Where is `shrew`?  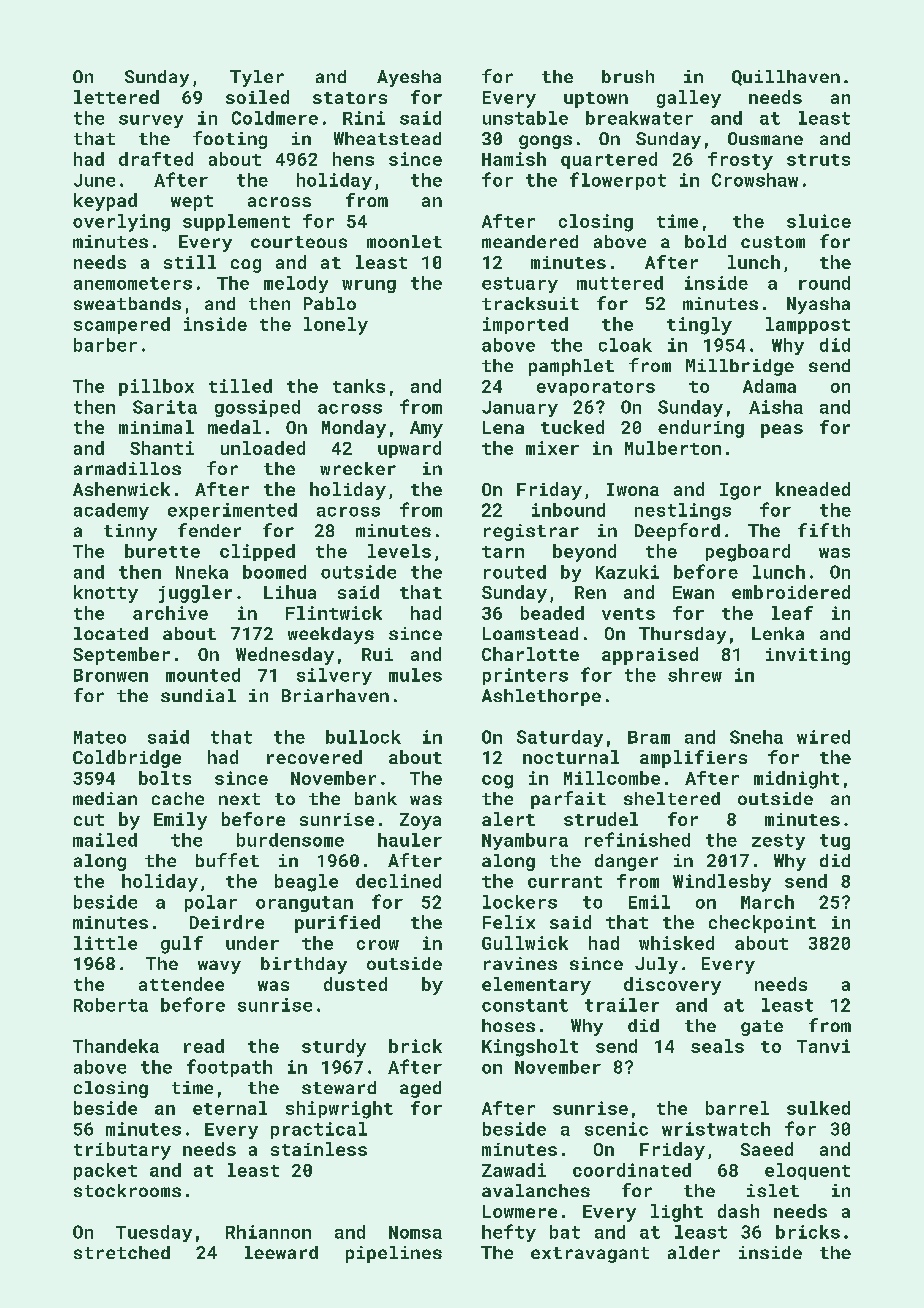 shrew is located at coordinates (695, 675).
